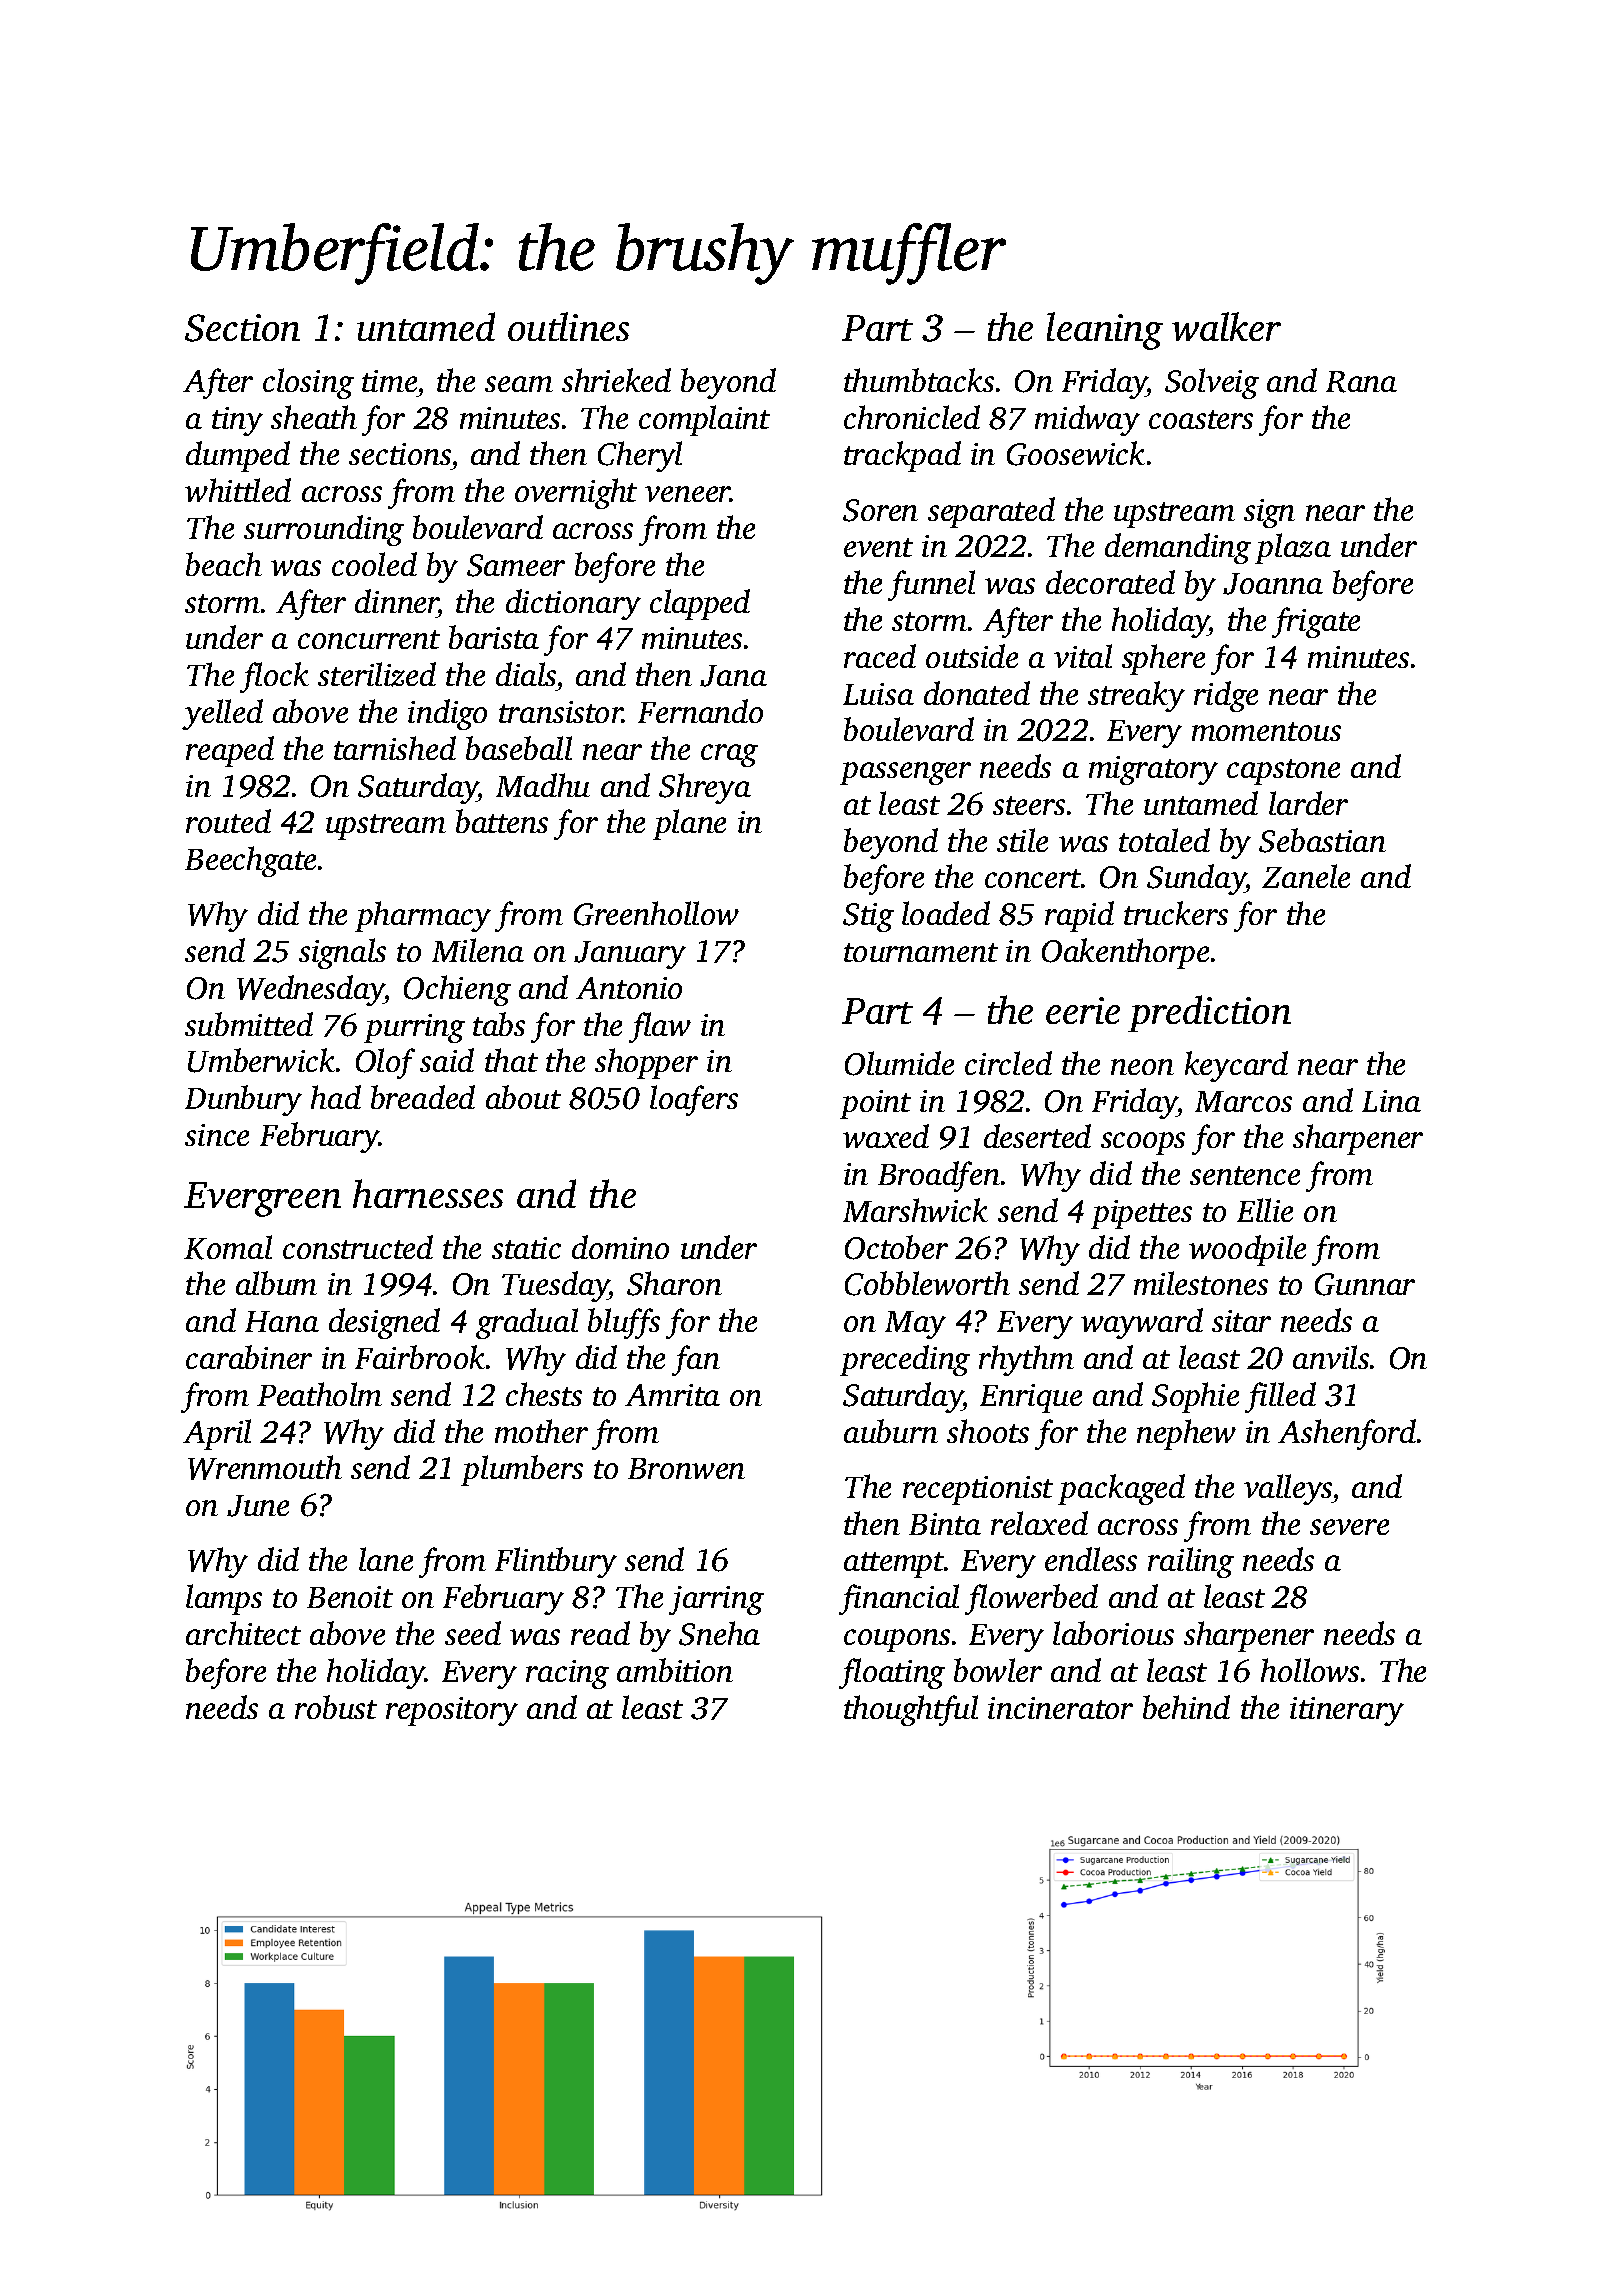 The image size is (1620, 2292). Describe the element at coordinates (905, 1360) in the screenshot. I see `preceding` at that location.
